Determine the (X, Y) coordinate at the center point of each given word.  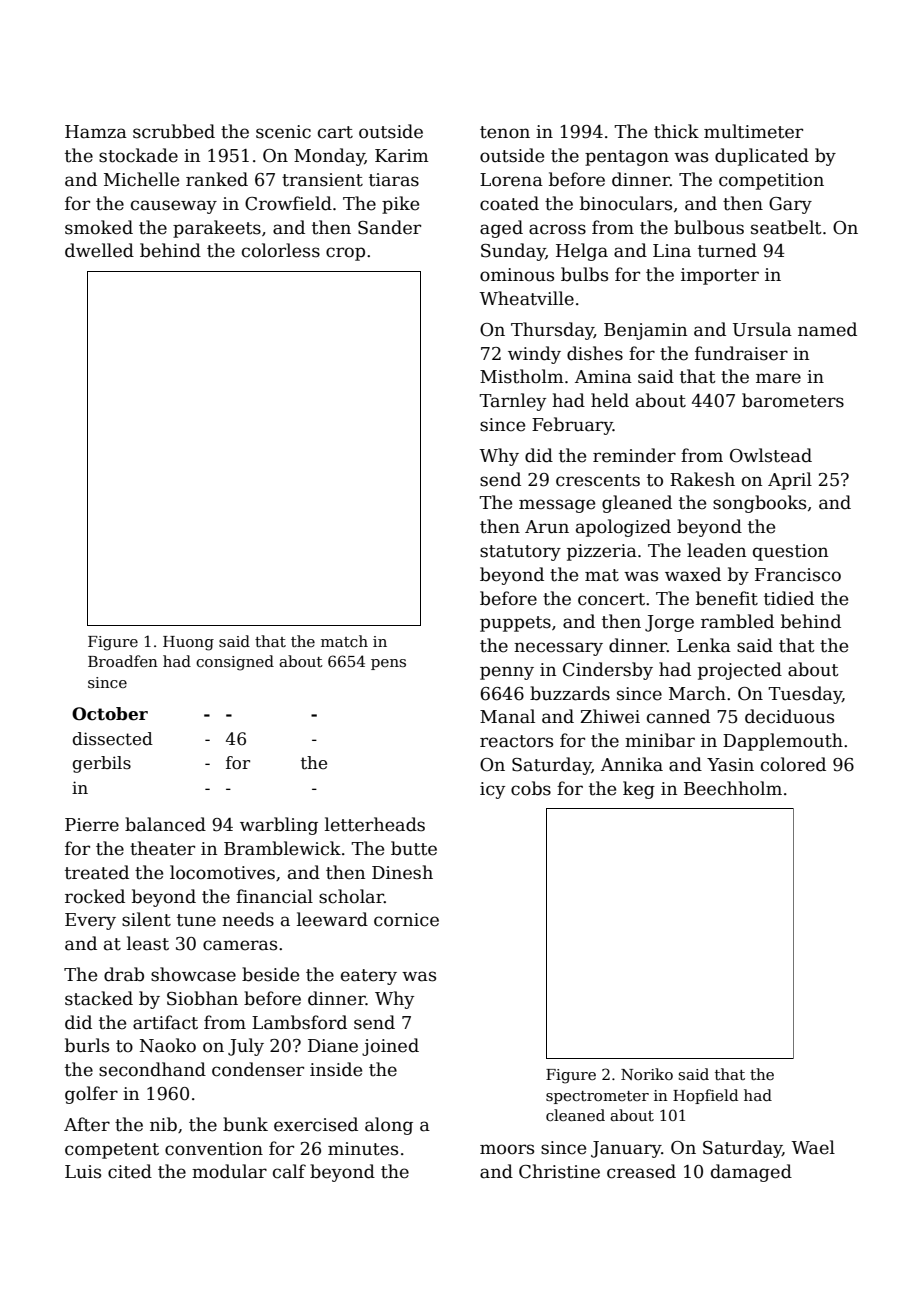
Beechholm (733, 788)
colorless (281, 250)
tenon (505, 132)
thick (676, 131)
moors (507, 1149)
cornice (406, 920)
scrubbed (174, 131)
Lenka (704, 645)
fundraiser (741, 353)
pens (388, 664)
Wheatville (526, 298)
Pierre (92, 825)
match (344, 641)
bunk (245, 1124)
